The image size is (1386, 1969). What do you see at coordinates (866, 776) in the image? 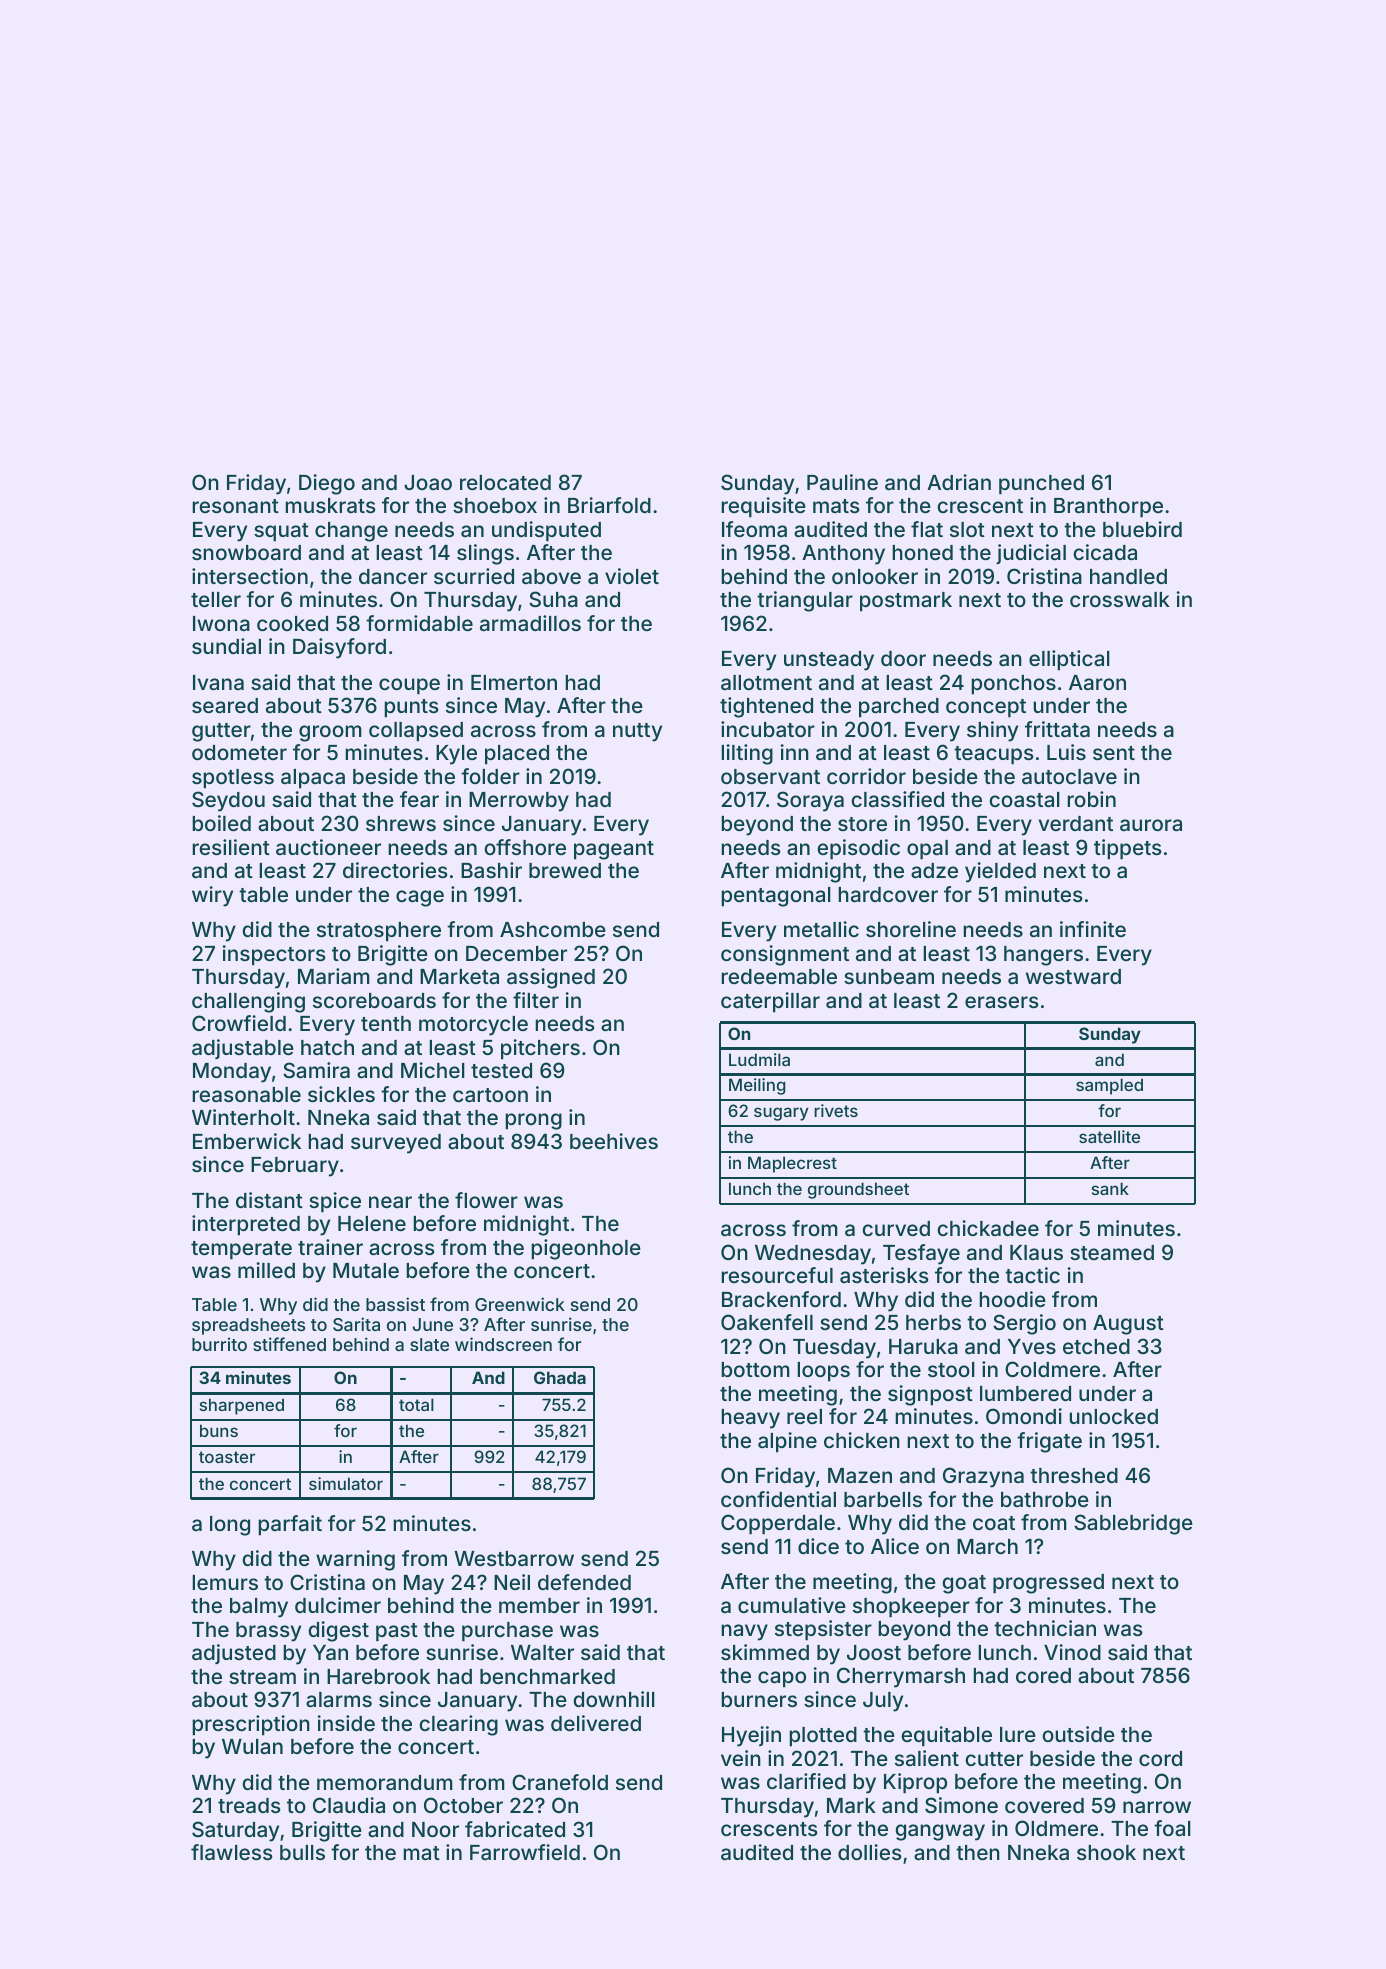
I see `corridor` at bounding box center [866, 776].
